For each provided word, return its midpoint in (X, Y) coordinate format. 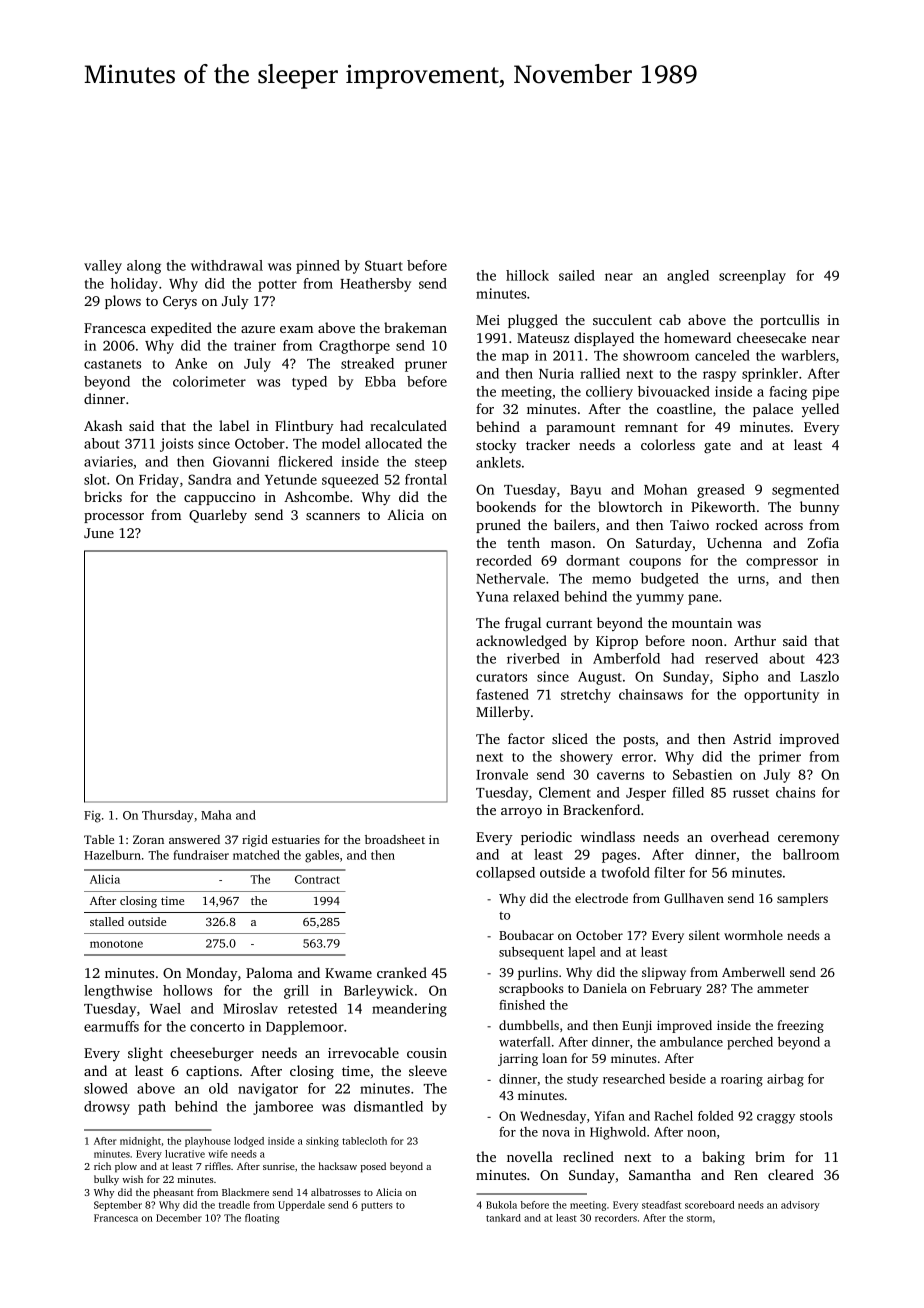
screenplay (752, 277)
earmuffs (111, 1026)
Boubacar (526, 935)
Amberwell (753, 972)
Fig (92, 817)
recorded (504, 560)
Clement (565, 792)
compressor (782, 563)
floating (262, 1219)
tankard (503, 1218)
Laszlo (819, 676)
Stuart (384, 265)
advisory (800, 1206)
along (144, 267)
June (99, 533)
